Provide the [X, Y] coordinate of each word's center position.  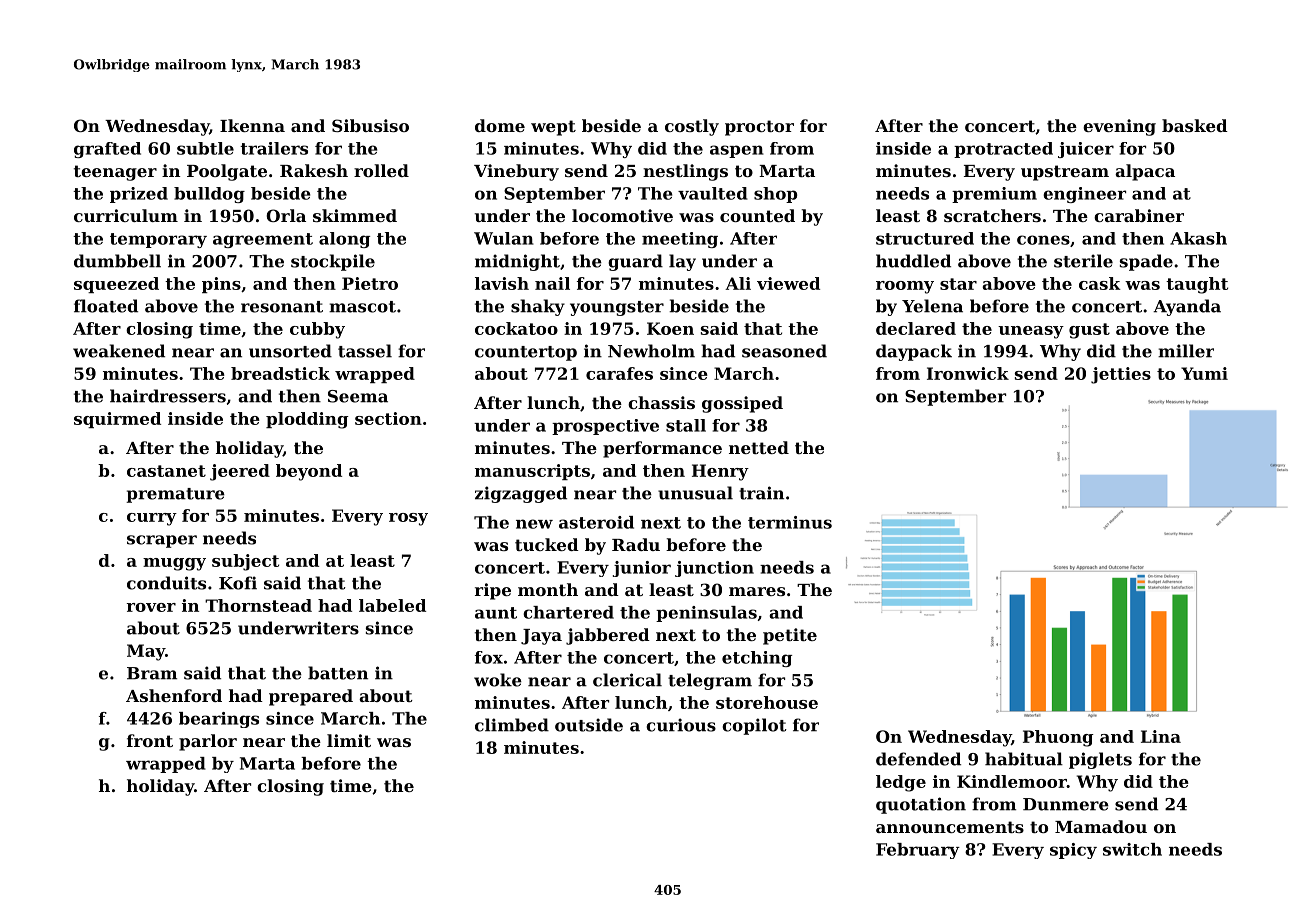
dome [500, 125]
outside [589, 725]
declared [916, 328]
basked [1195, 125]
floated [106, 306]
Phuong [1058, 738]
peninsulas [706, 614]
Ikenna [252, 125]
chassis [661, 402]
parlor [208, 742]
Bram [152, 673]
